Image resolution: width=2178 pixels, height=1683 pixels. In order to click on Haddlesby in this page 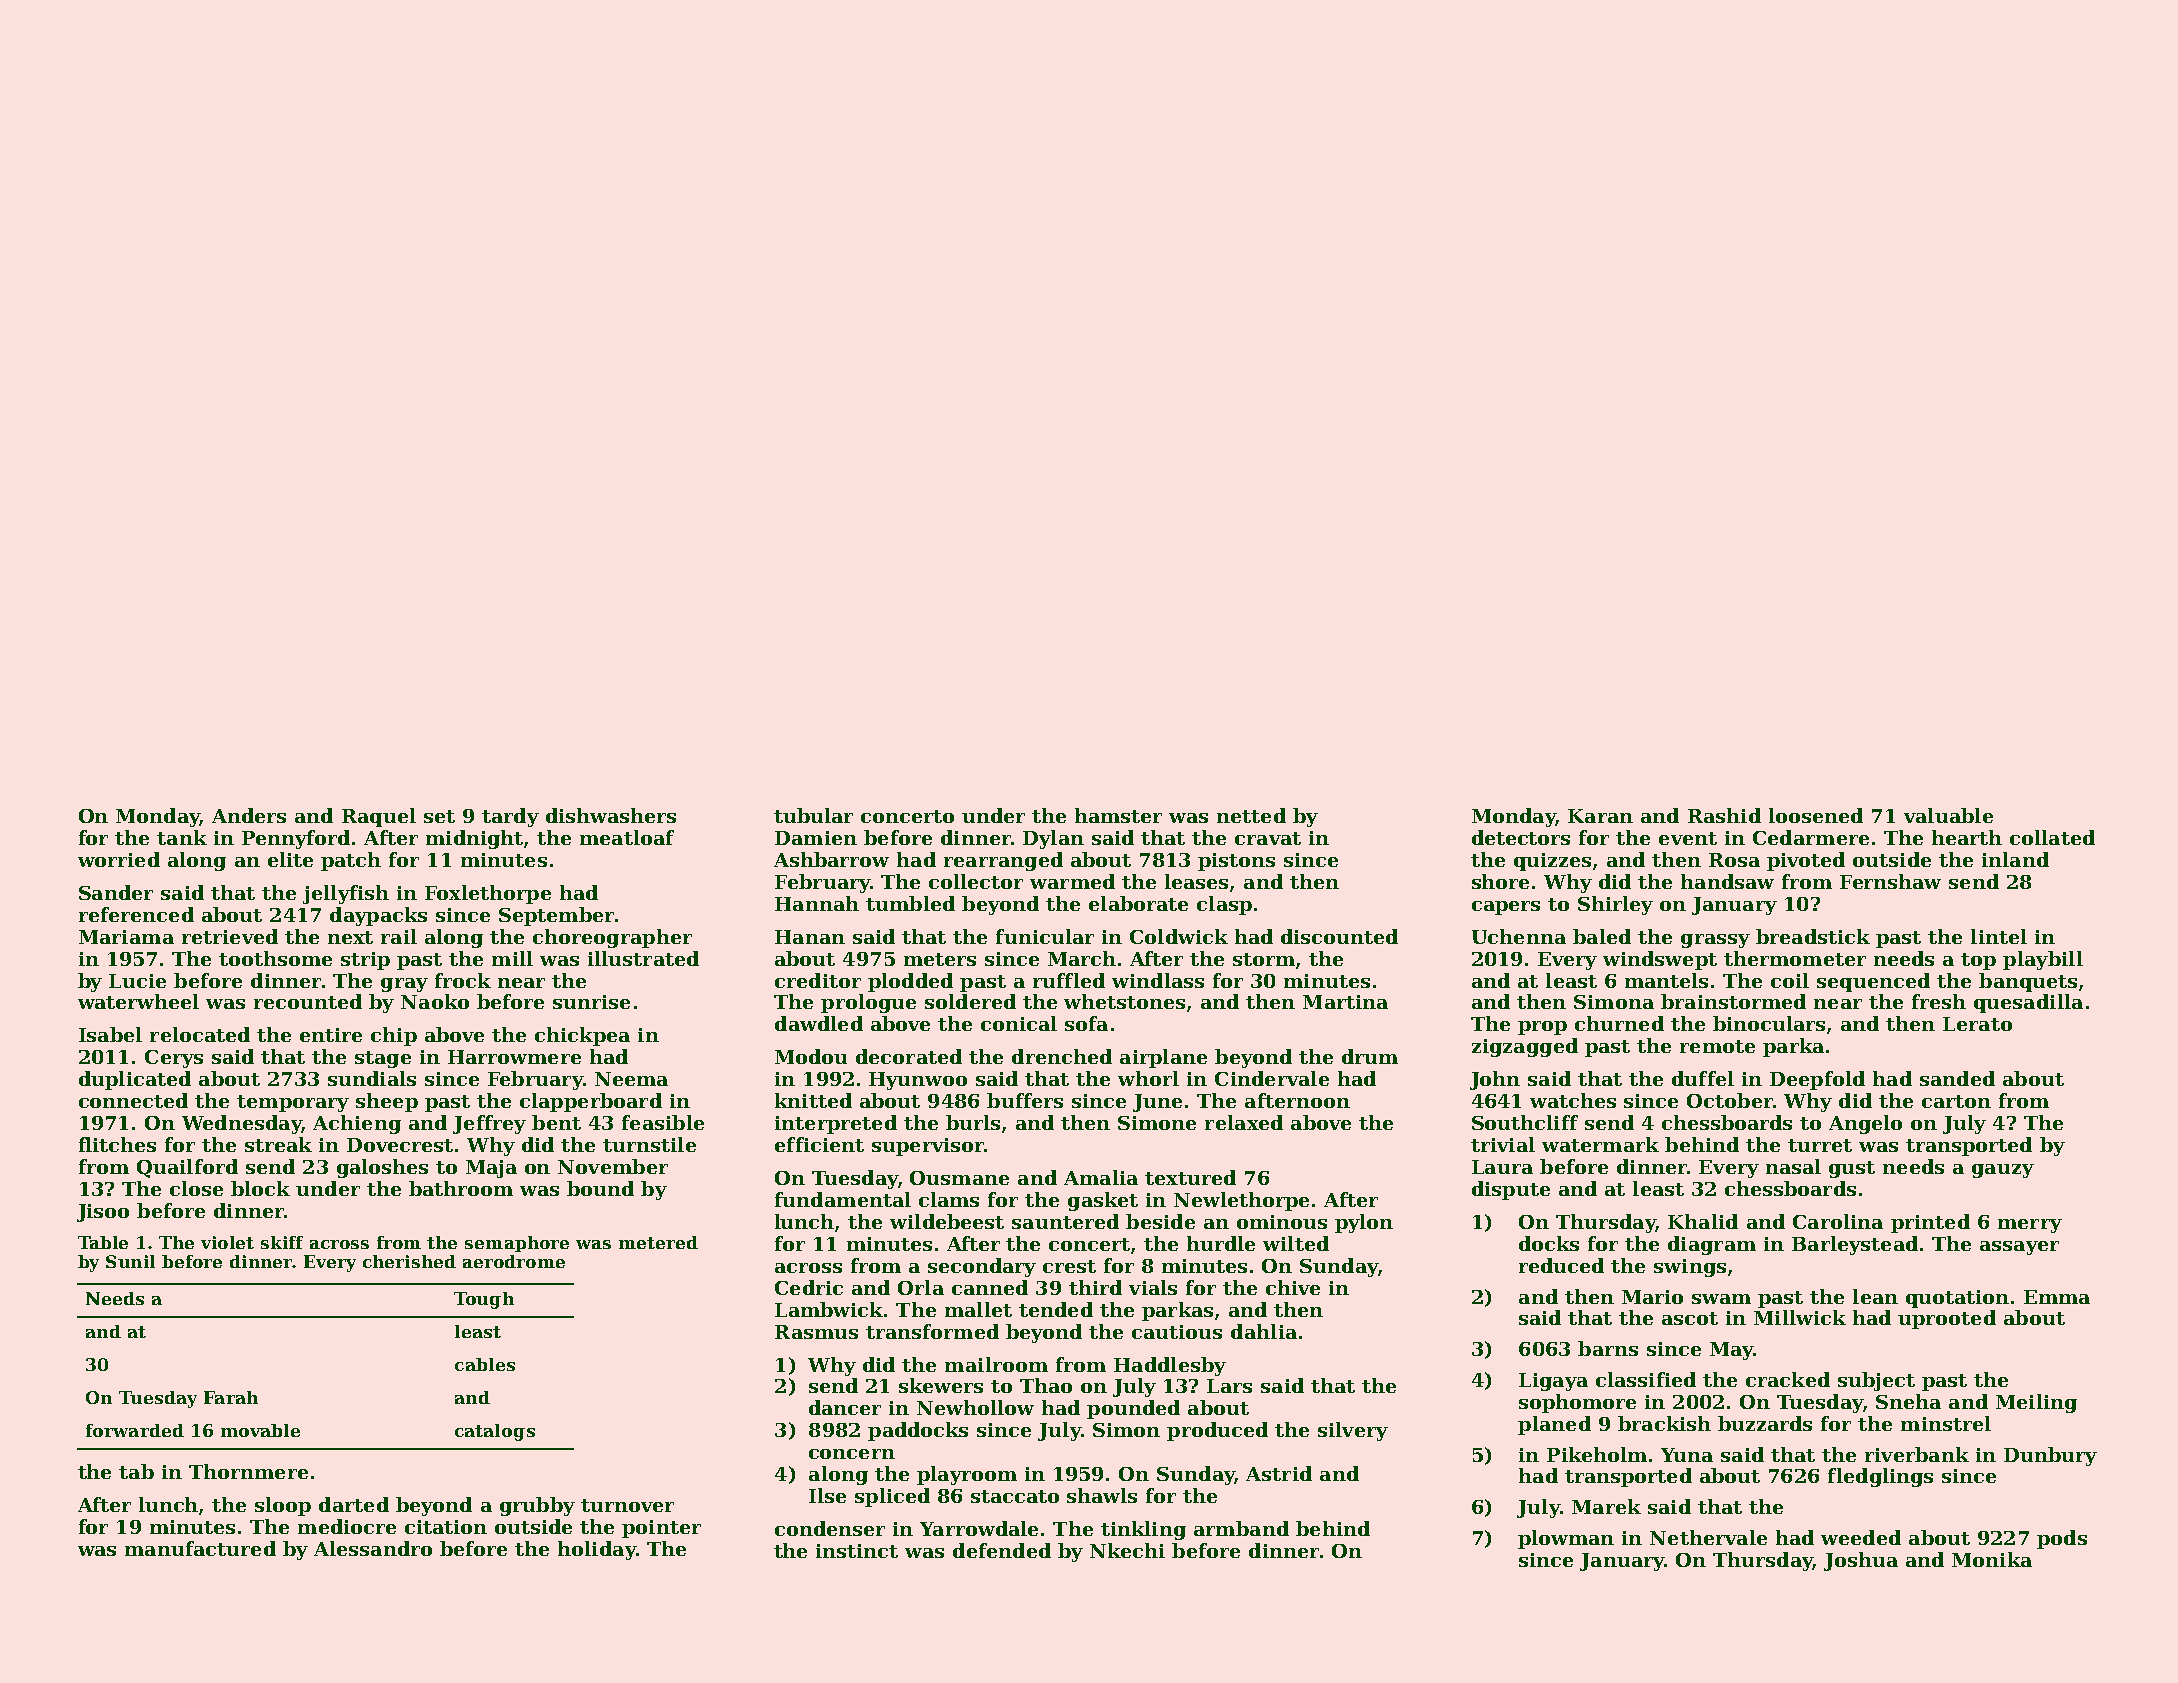, I will do `click(1170, 1366)`.
